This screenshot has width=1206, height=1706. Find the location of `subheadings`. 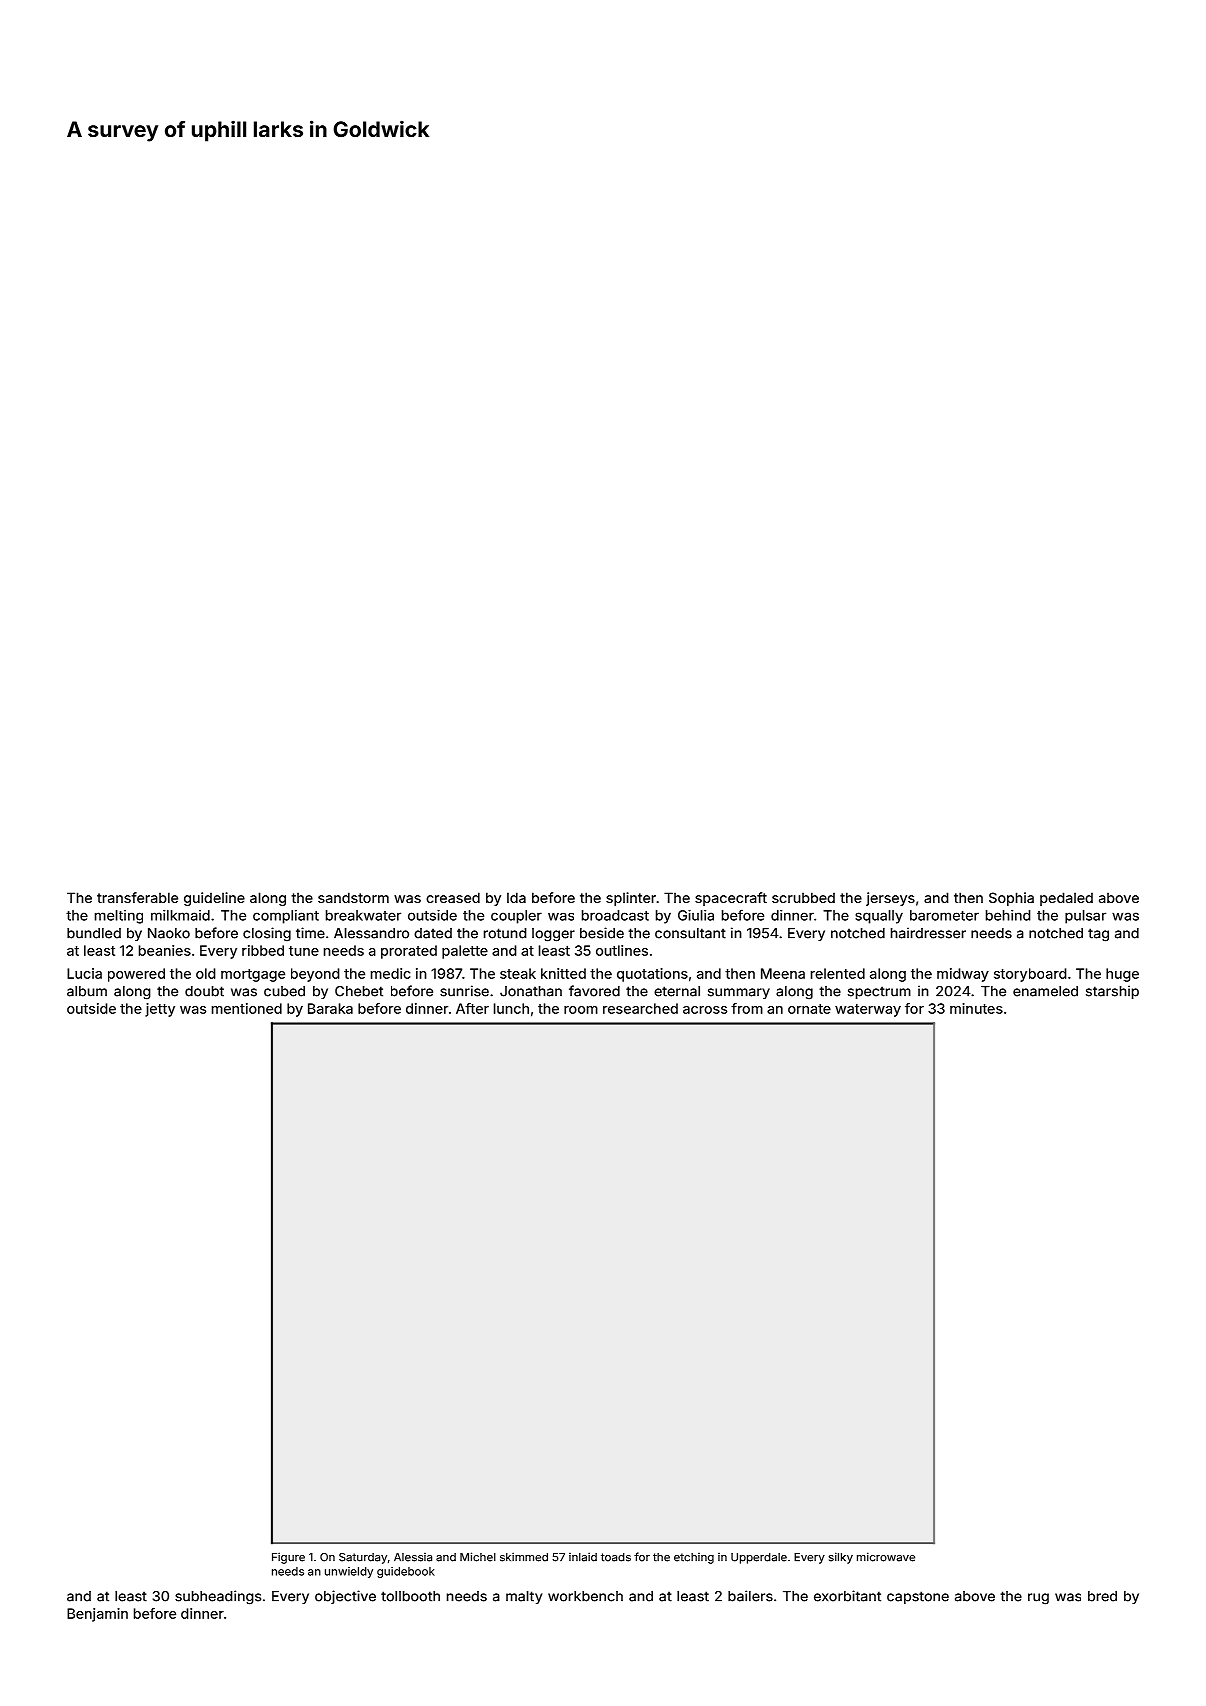

subheadings is located at coordinates (218, 1597).
